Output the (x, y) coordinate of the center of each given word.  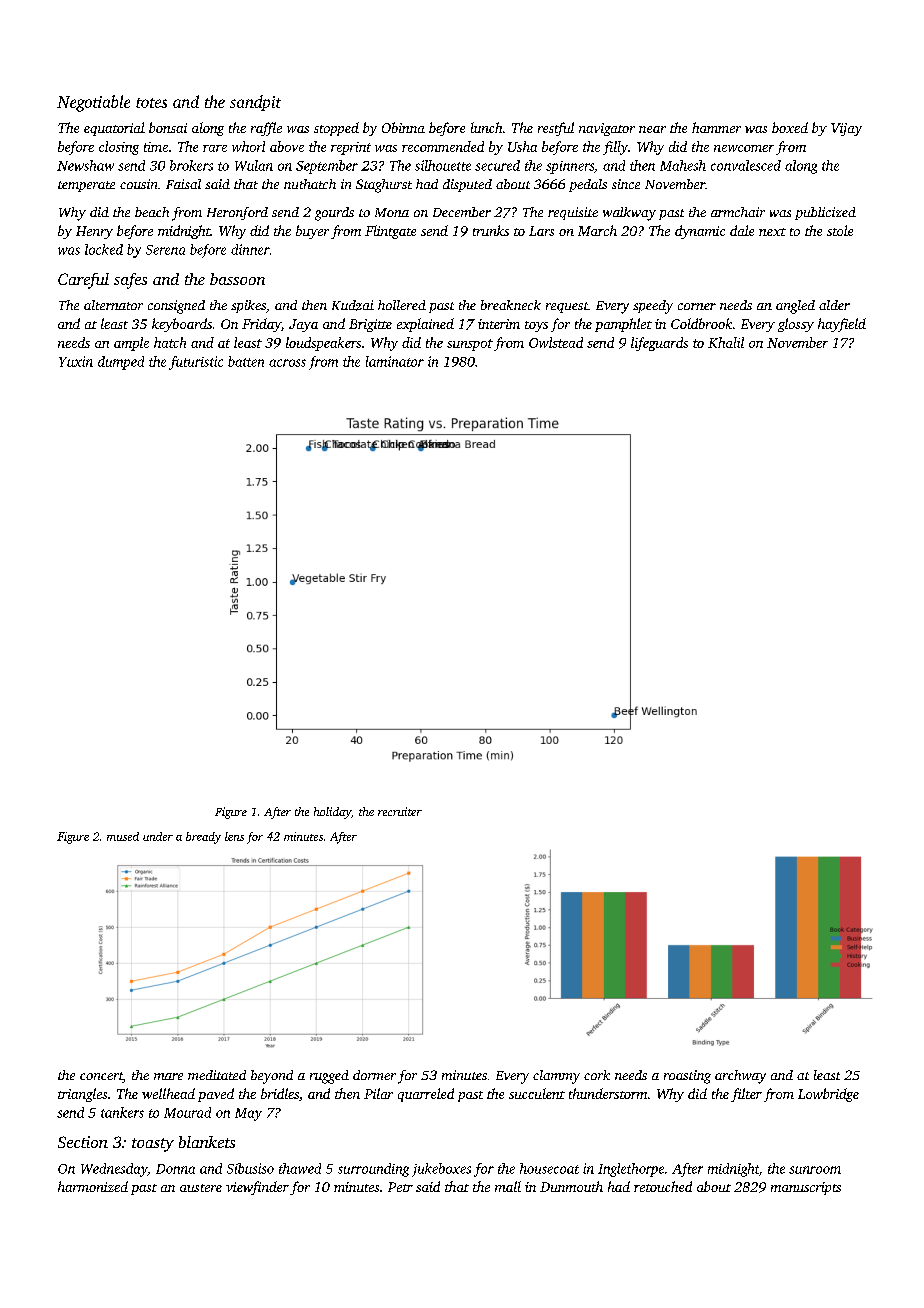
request (567, 307)
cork (597, 1075)
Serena (165, 250)
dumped (121, 363)
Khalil (726, 342)
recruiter (400, 811)
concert (101, 1077)
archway (740, 1077)
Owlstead (556, 342)
